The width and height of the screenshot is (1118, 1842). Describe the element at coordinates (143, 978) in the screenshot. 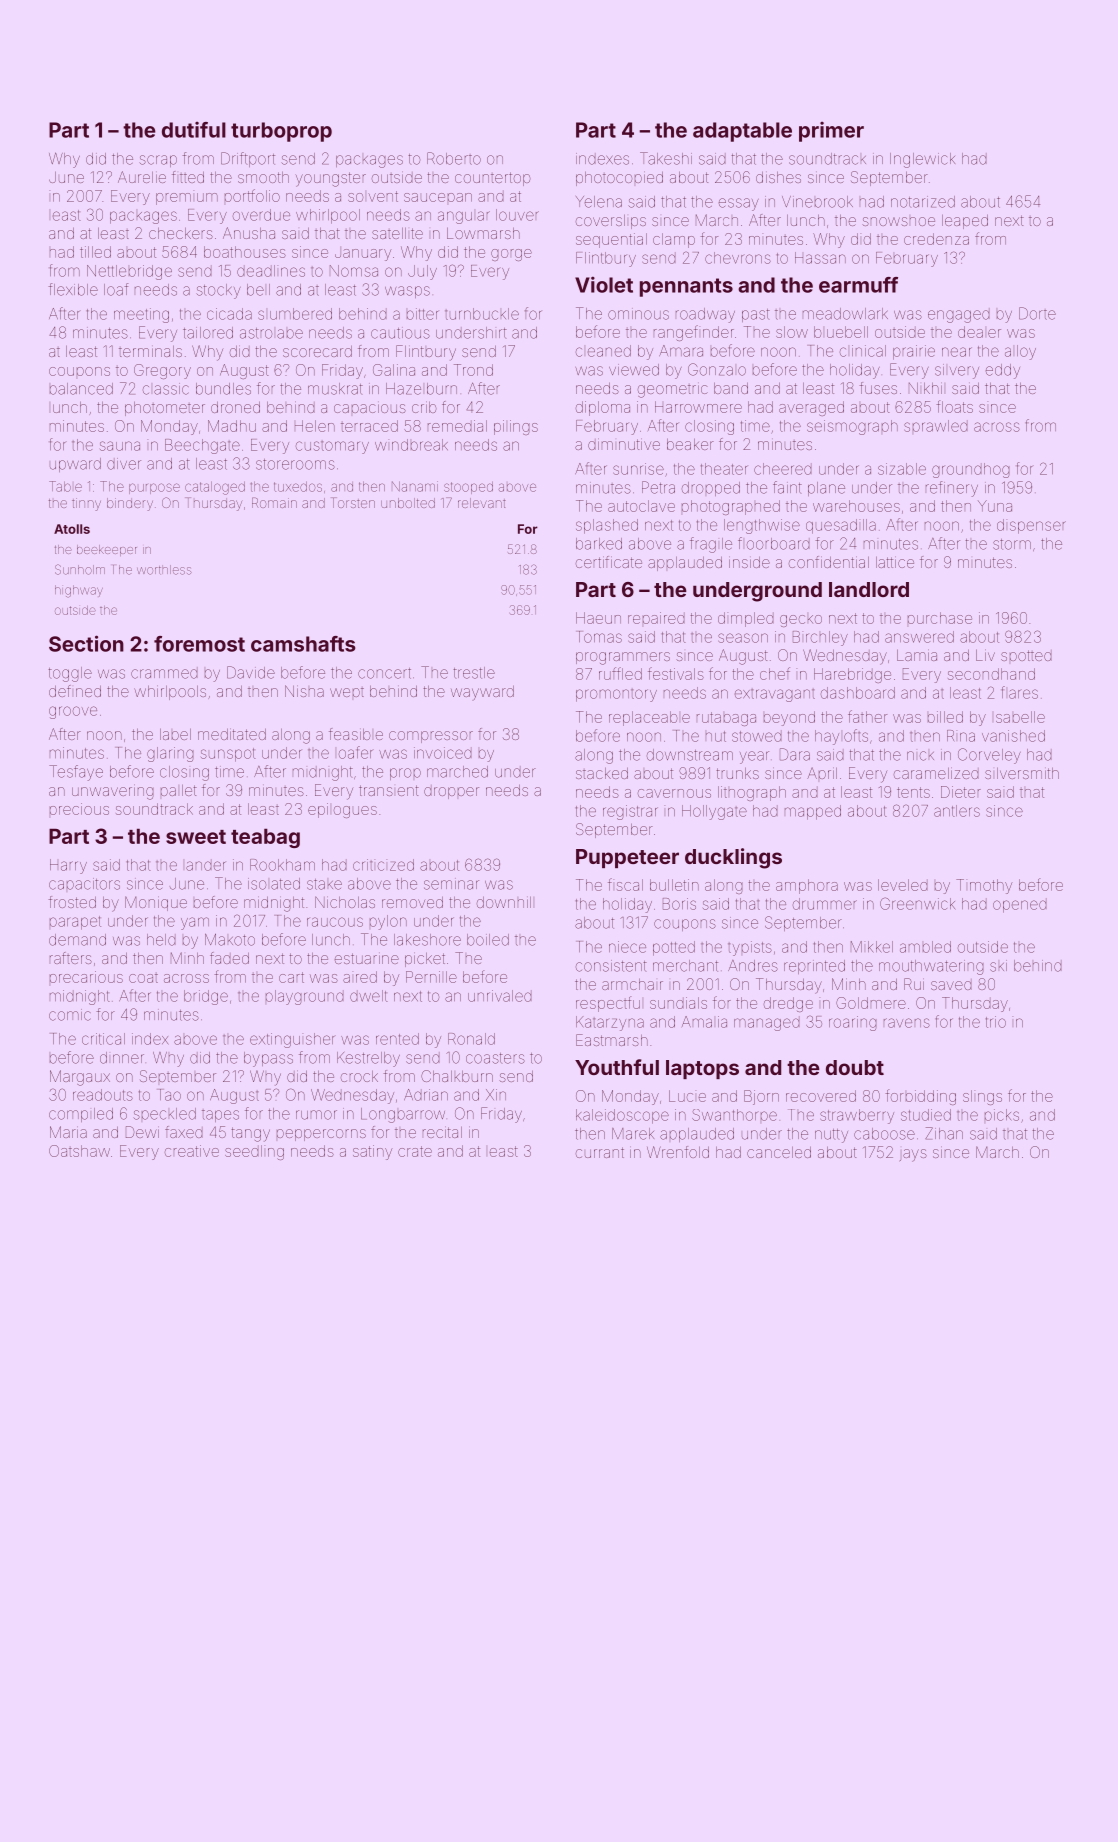

I see `coat` at that location.
